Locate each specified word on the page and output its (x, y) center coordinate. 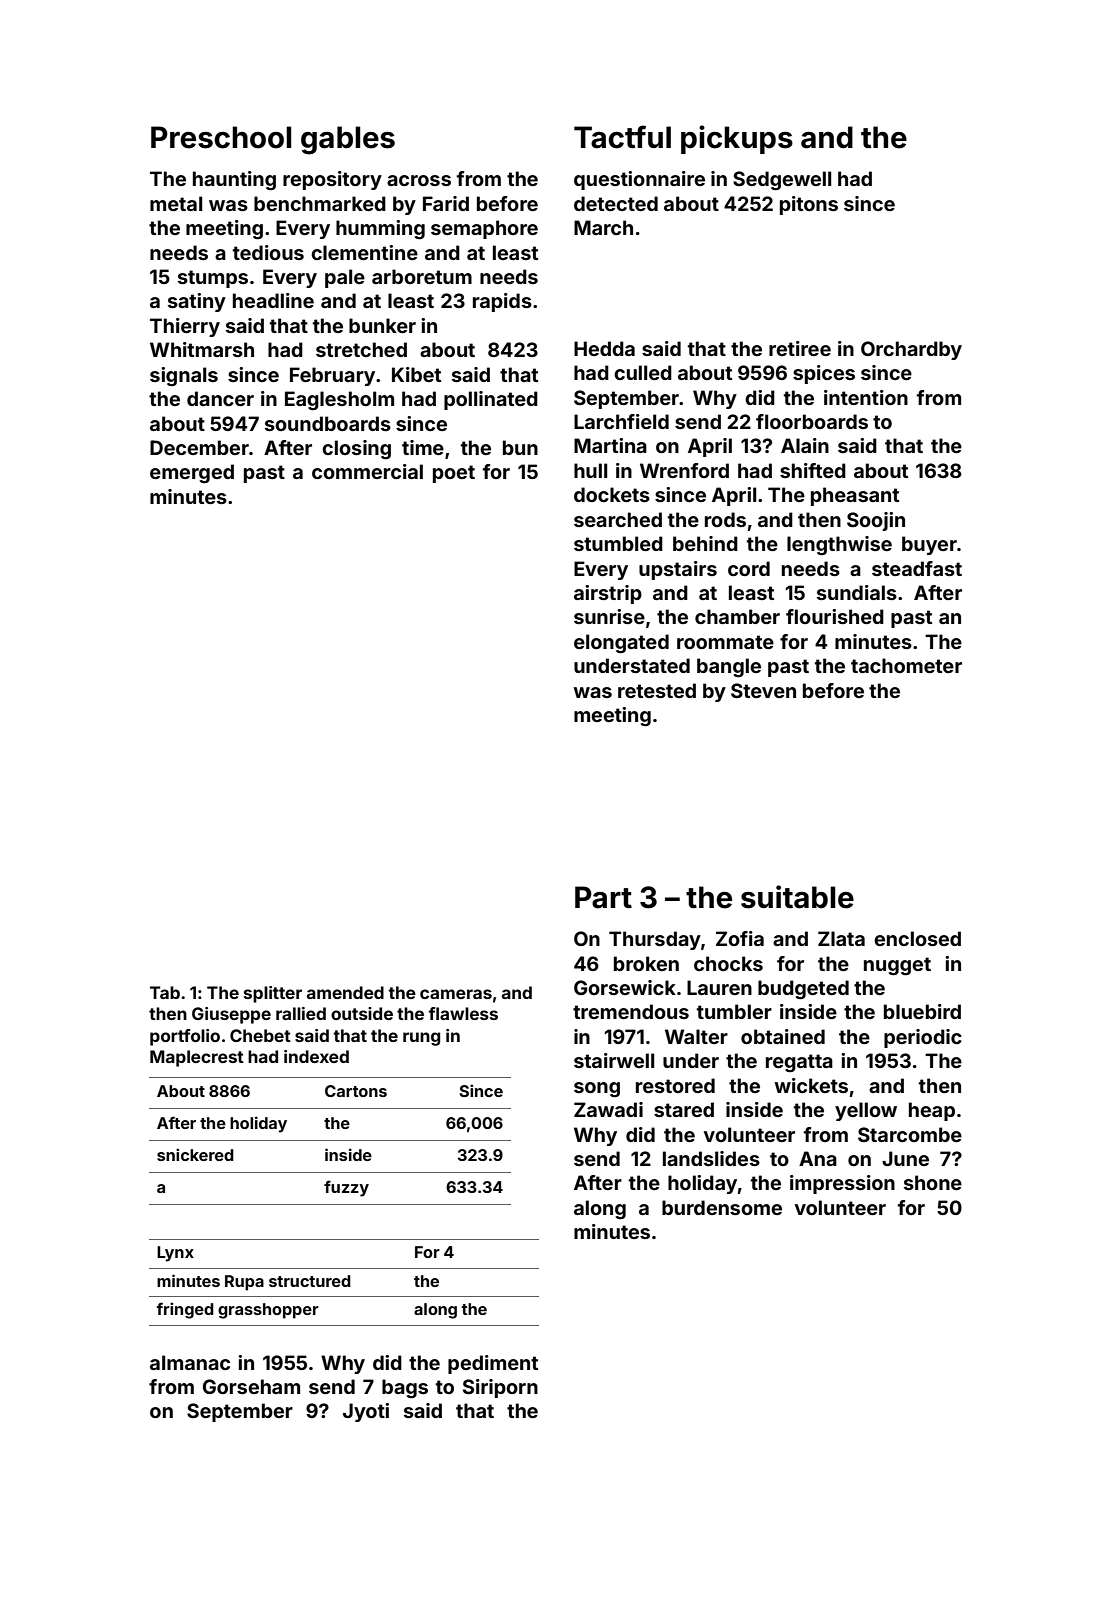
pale (345, 278)
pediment (493, 1364)
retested (657, 690)
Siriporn (500, 1388)
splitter (273, 994)
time (423, 447)
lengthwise (839, 546)
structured (310, 1281)
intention (866, 397)
